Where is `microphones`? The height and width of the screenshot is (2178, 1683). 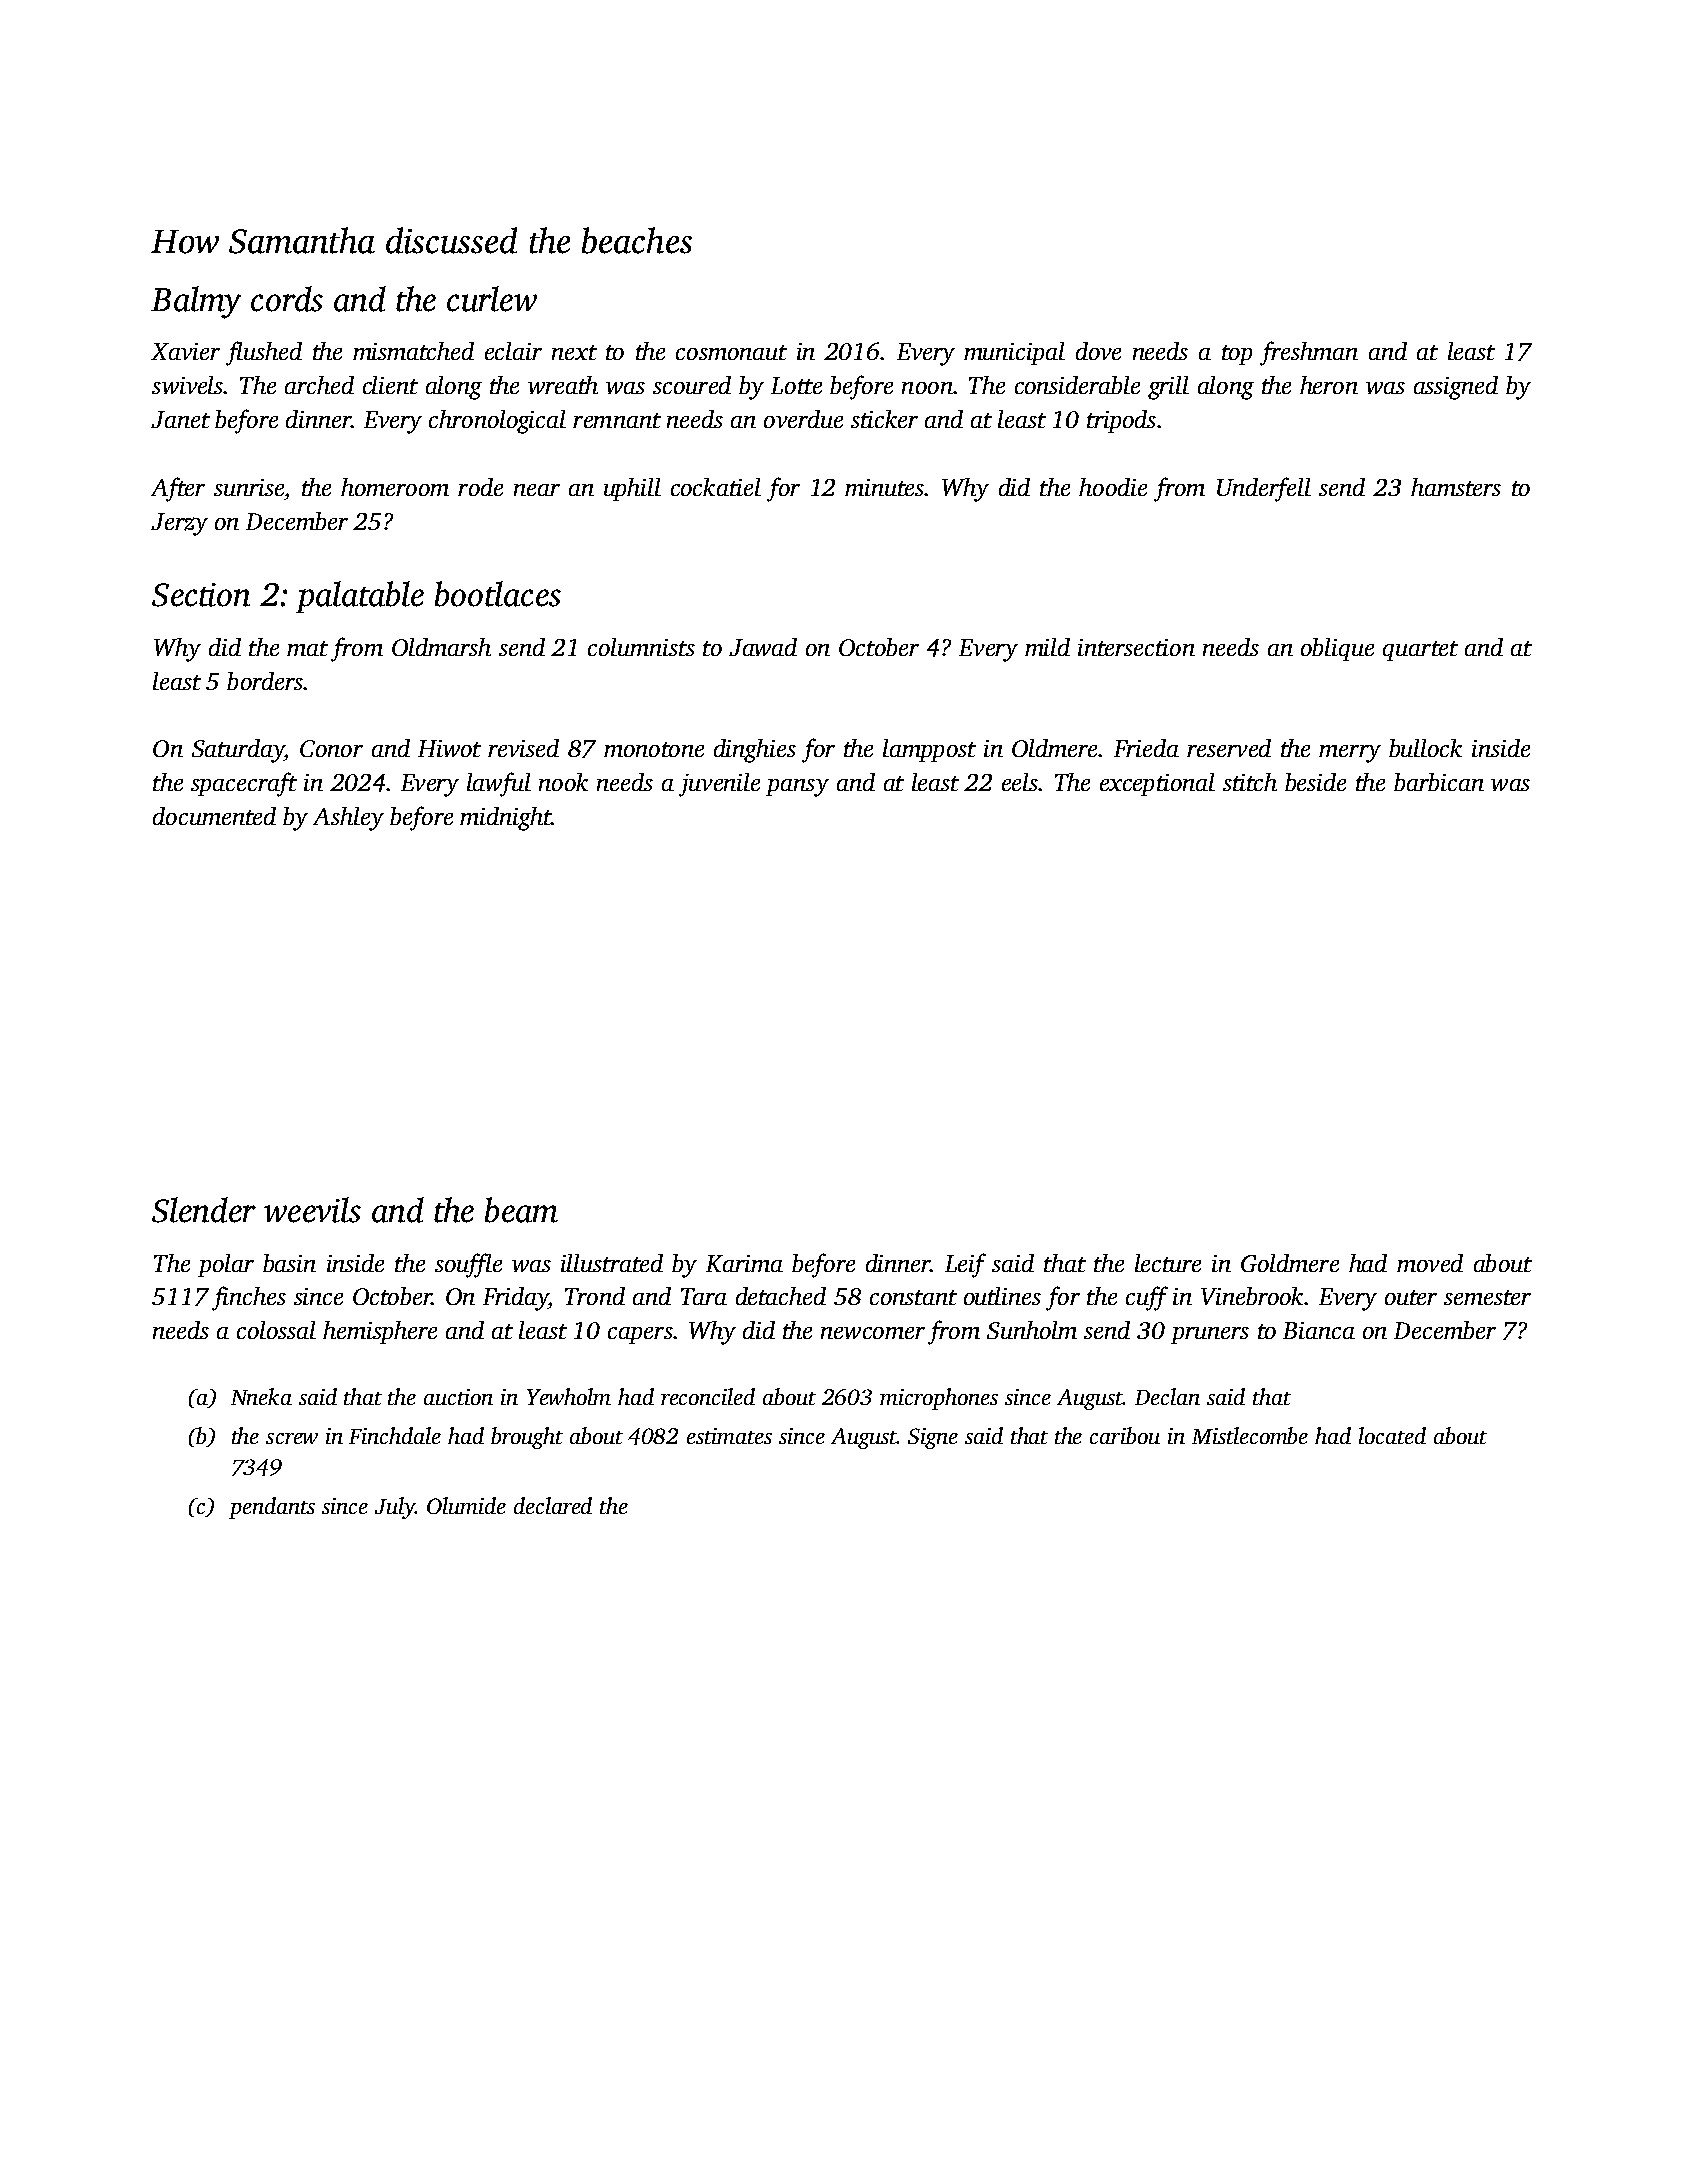
microphones is located at coordinates (939, 1399).
